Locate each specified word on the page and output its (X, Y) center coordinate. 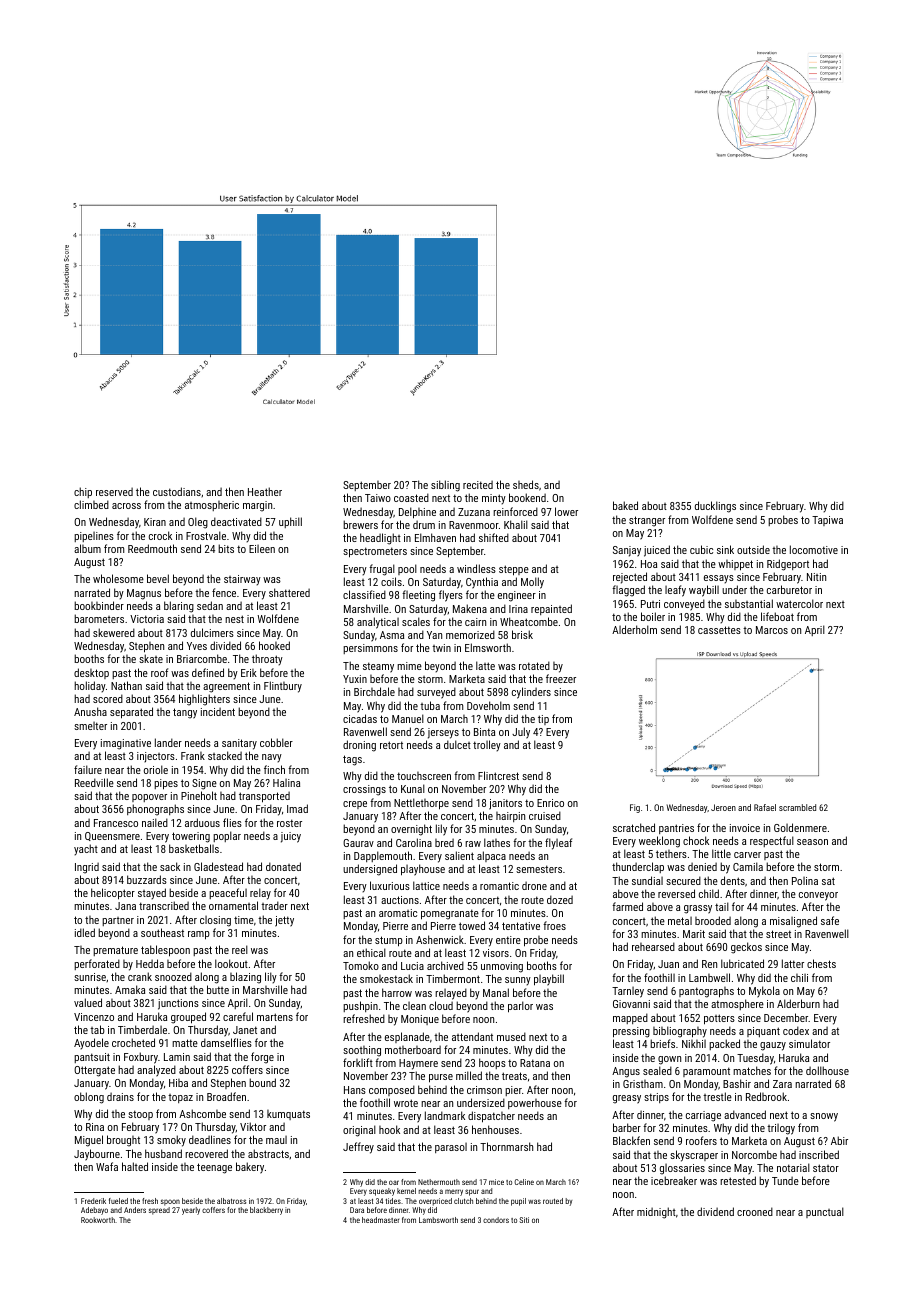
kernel (406, 1191)
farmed (627, 906)
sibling (445, 486)
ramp (199, 935)
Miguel (89, 1141)
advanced (745, 1114)
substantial (749, 603)
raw (473, 844)
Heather (265, 491)
